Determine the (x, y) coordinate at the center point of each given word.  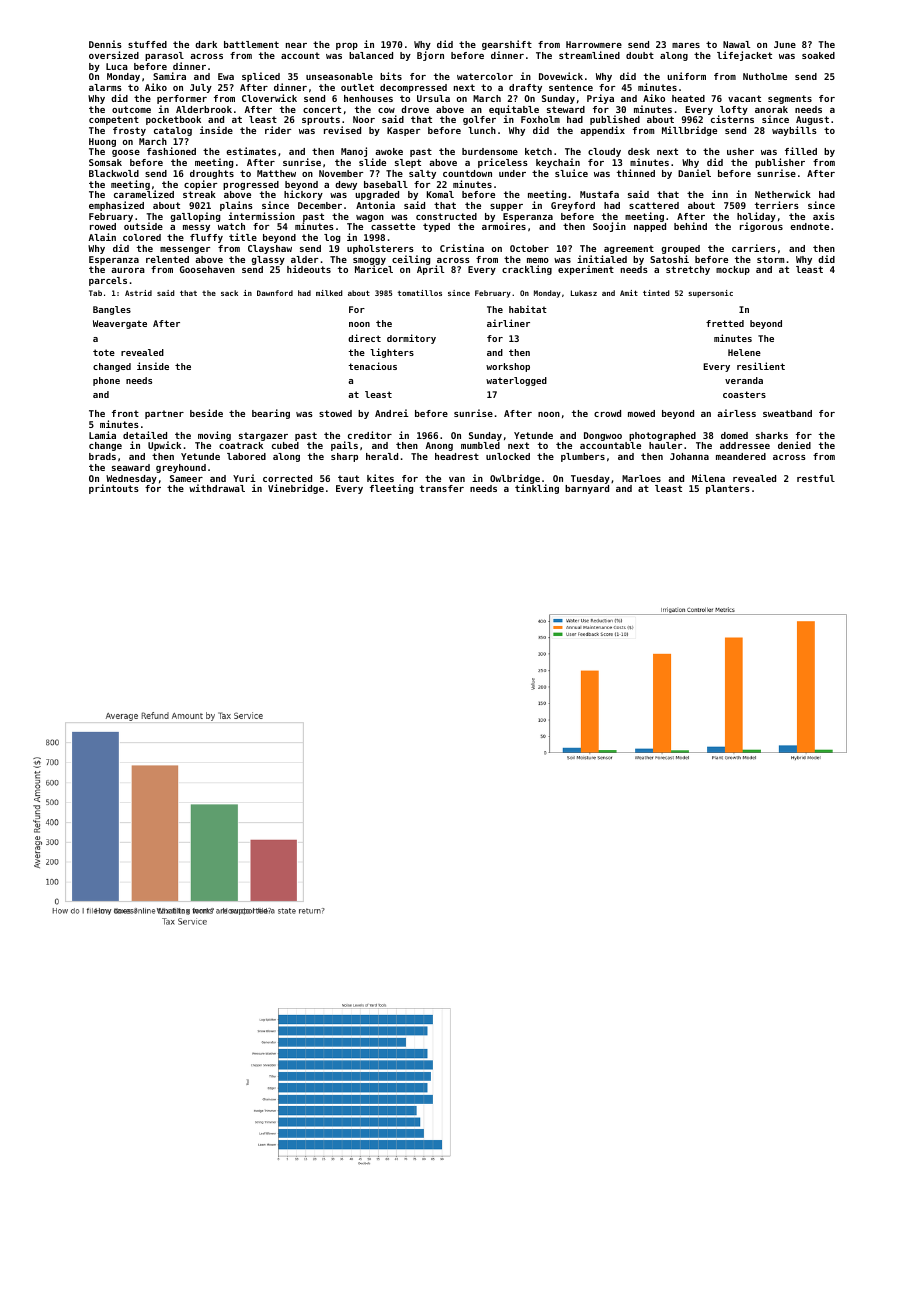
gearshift (507, 45)
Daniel (694, 173)
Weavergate (120, 324)
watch (231, 226)
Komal (440, 194)
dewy (346, 185)
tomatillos (420, 293)
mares (686, 45)
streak (199, 194)
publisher (780, 163)
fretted (725, 323)
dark (206, 44)
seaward (131, 467)
